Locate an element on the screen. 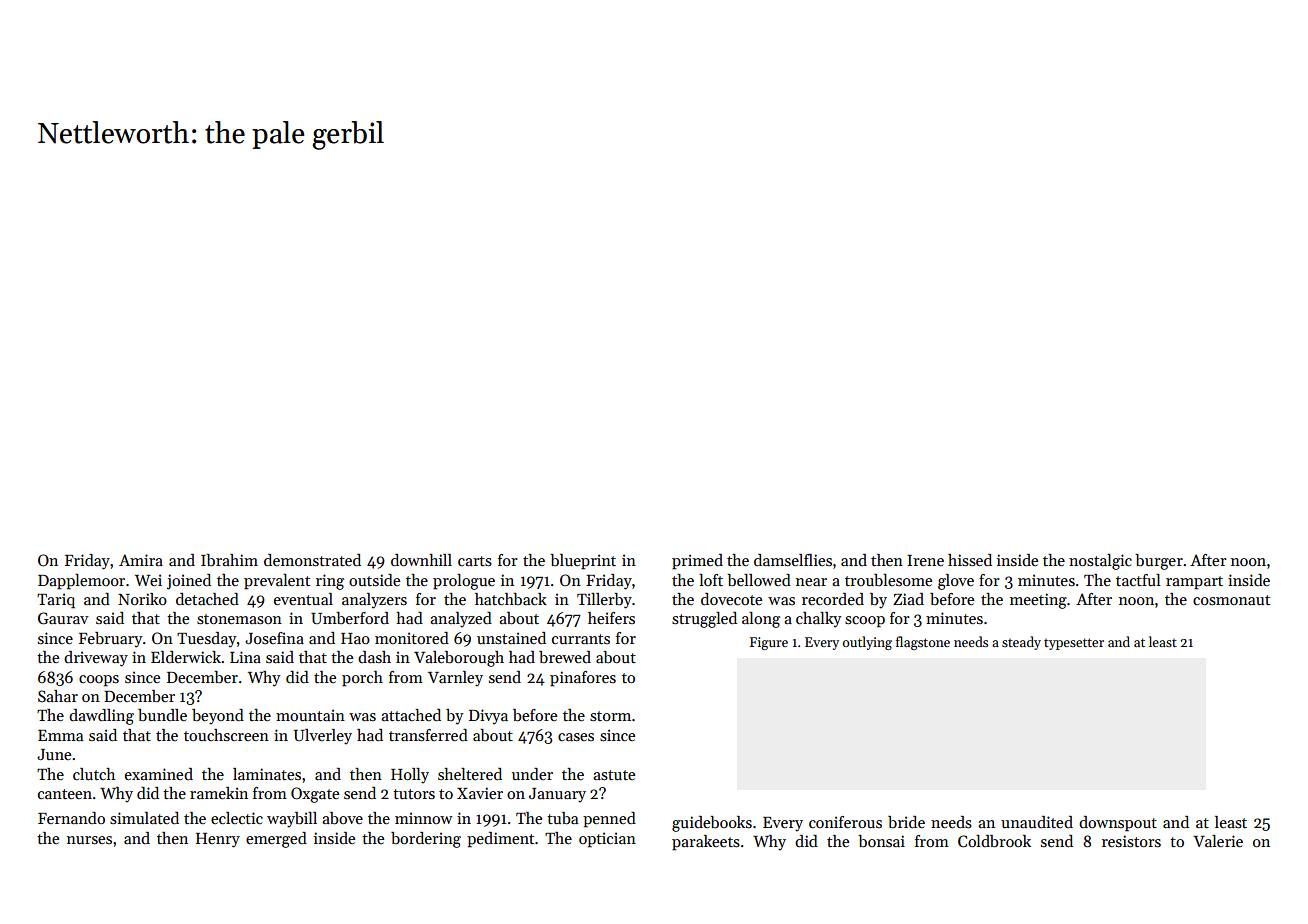 Image resolution: width=1308 pixels, height=924 pixels. coniferous is located at coordinates (845, 822).
